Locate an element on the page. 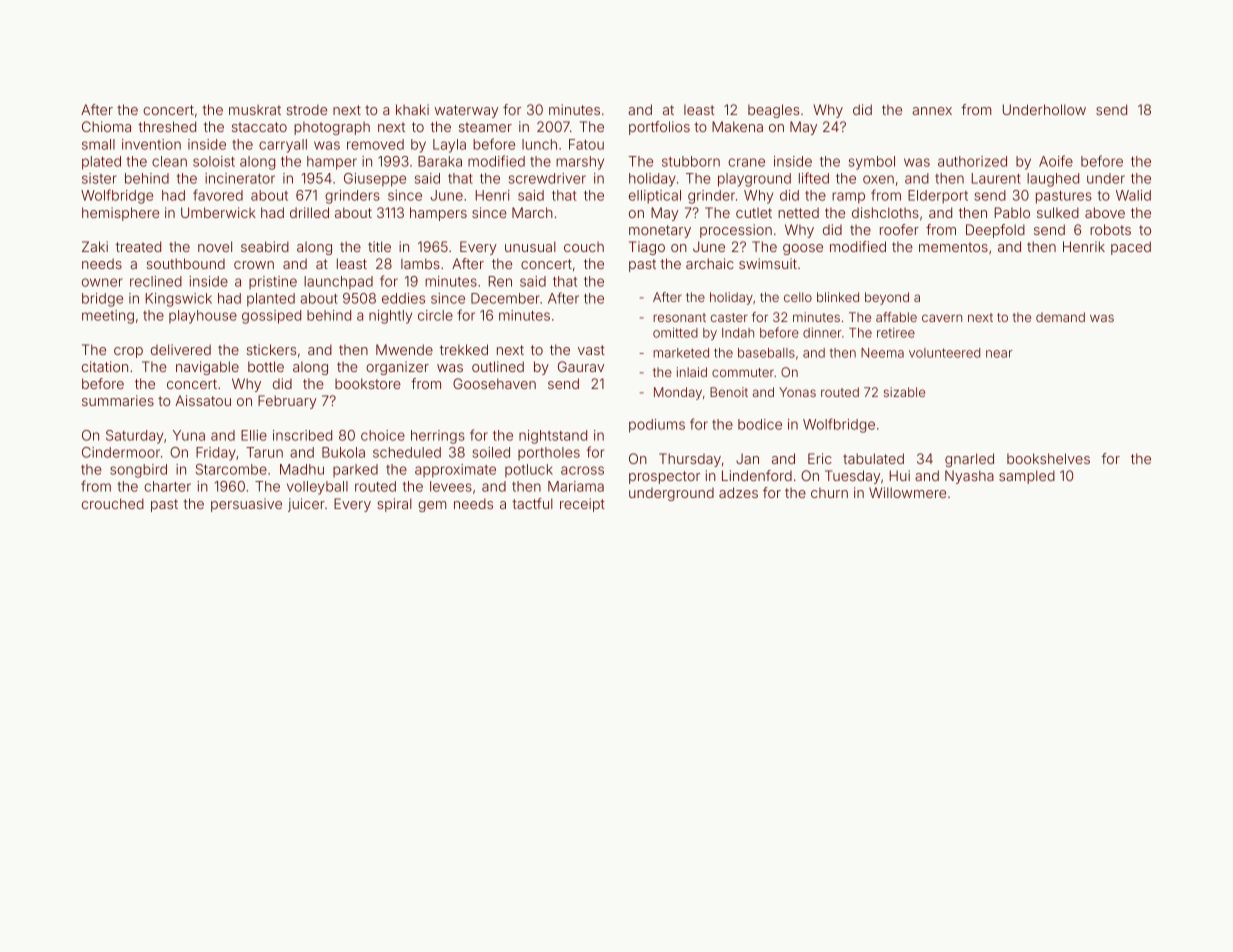 This page has height=952, width=1233. annex is located at coordinates (932, 111).
